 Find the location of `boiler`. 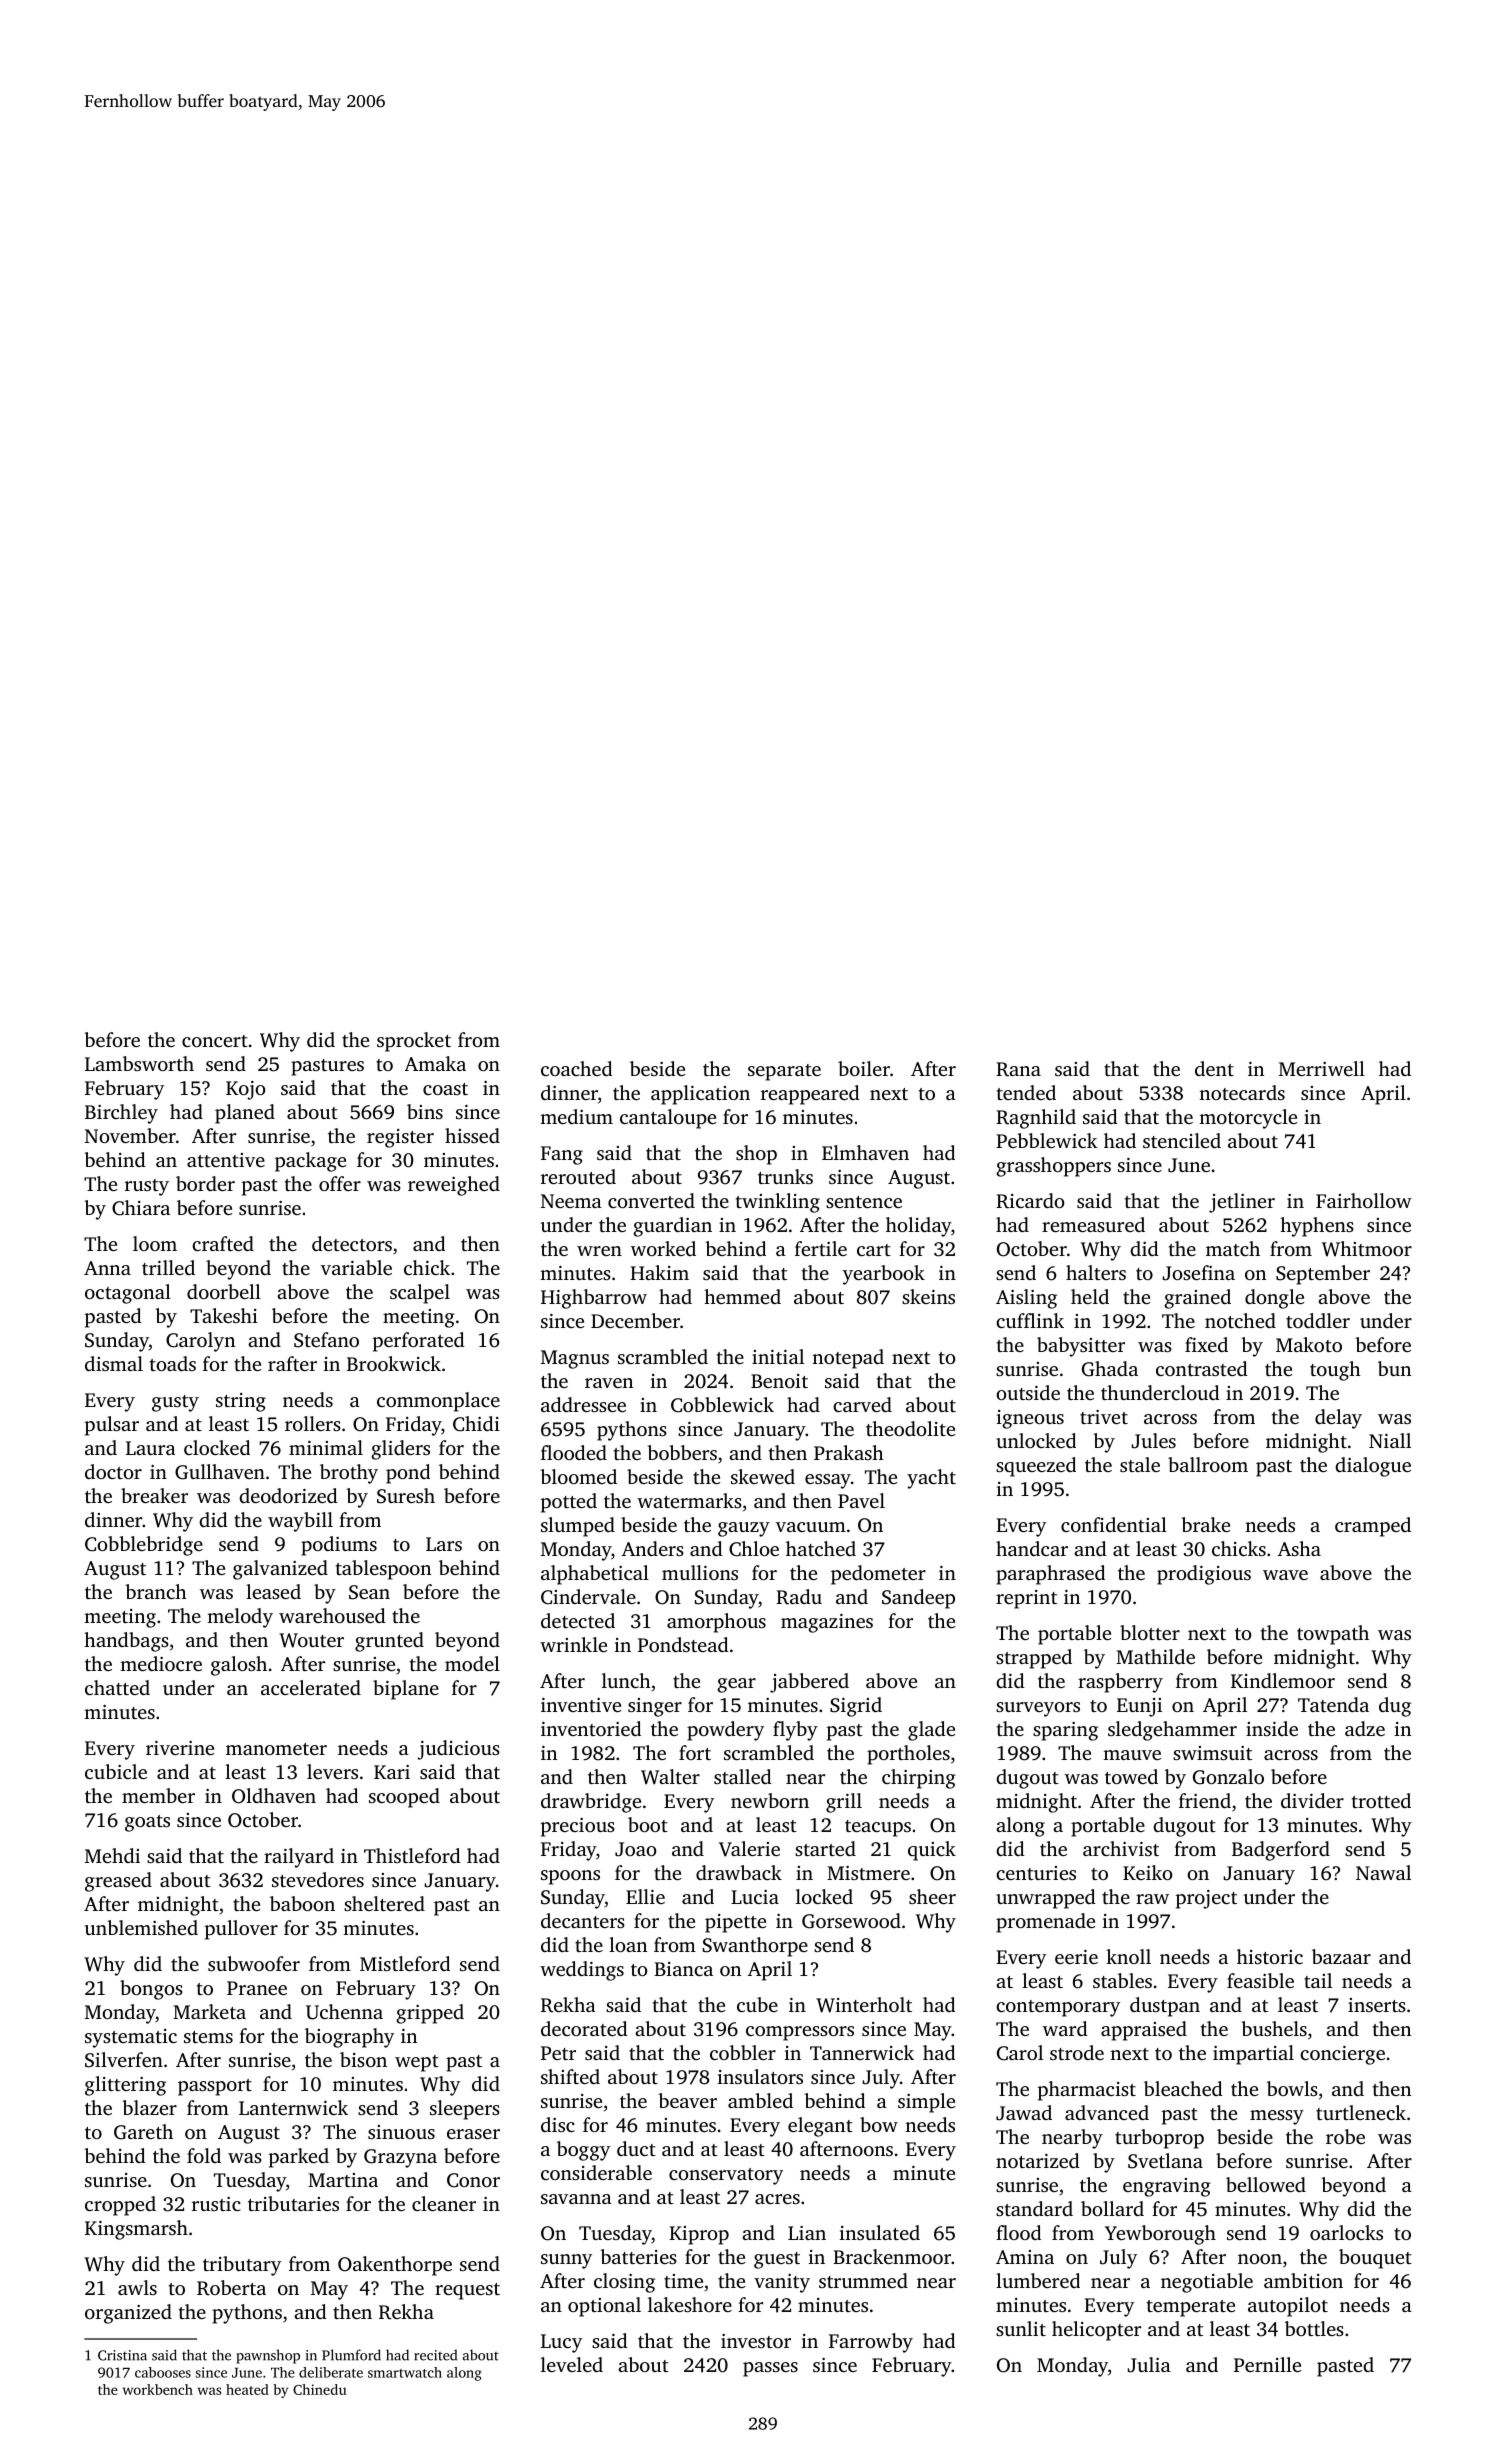

boiler is located at coordinates (864, 1068).
